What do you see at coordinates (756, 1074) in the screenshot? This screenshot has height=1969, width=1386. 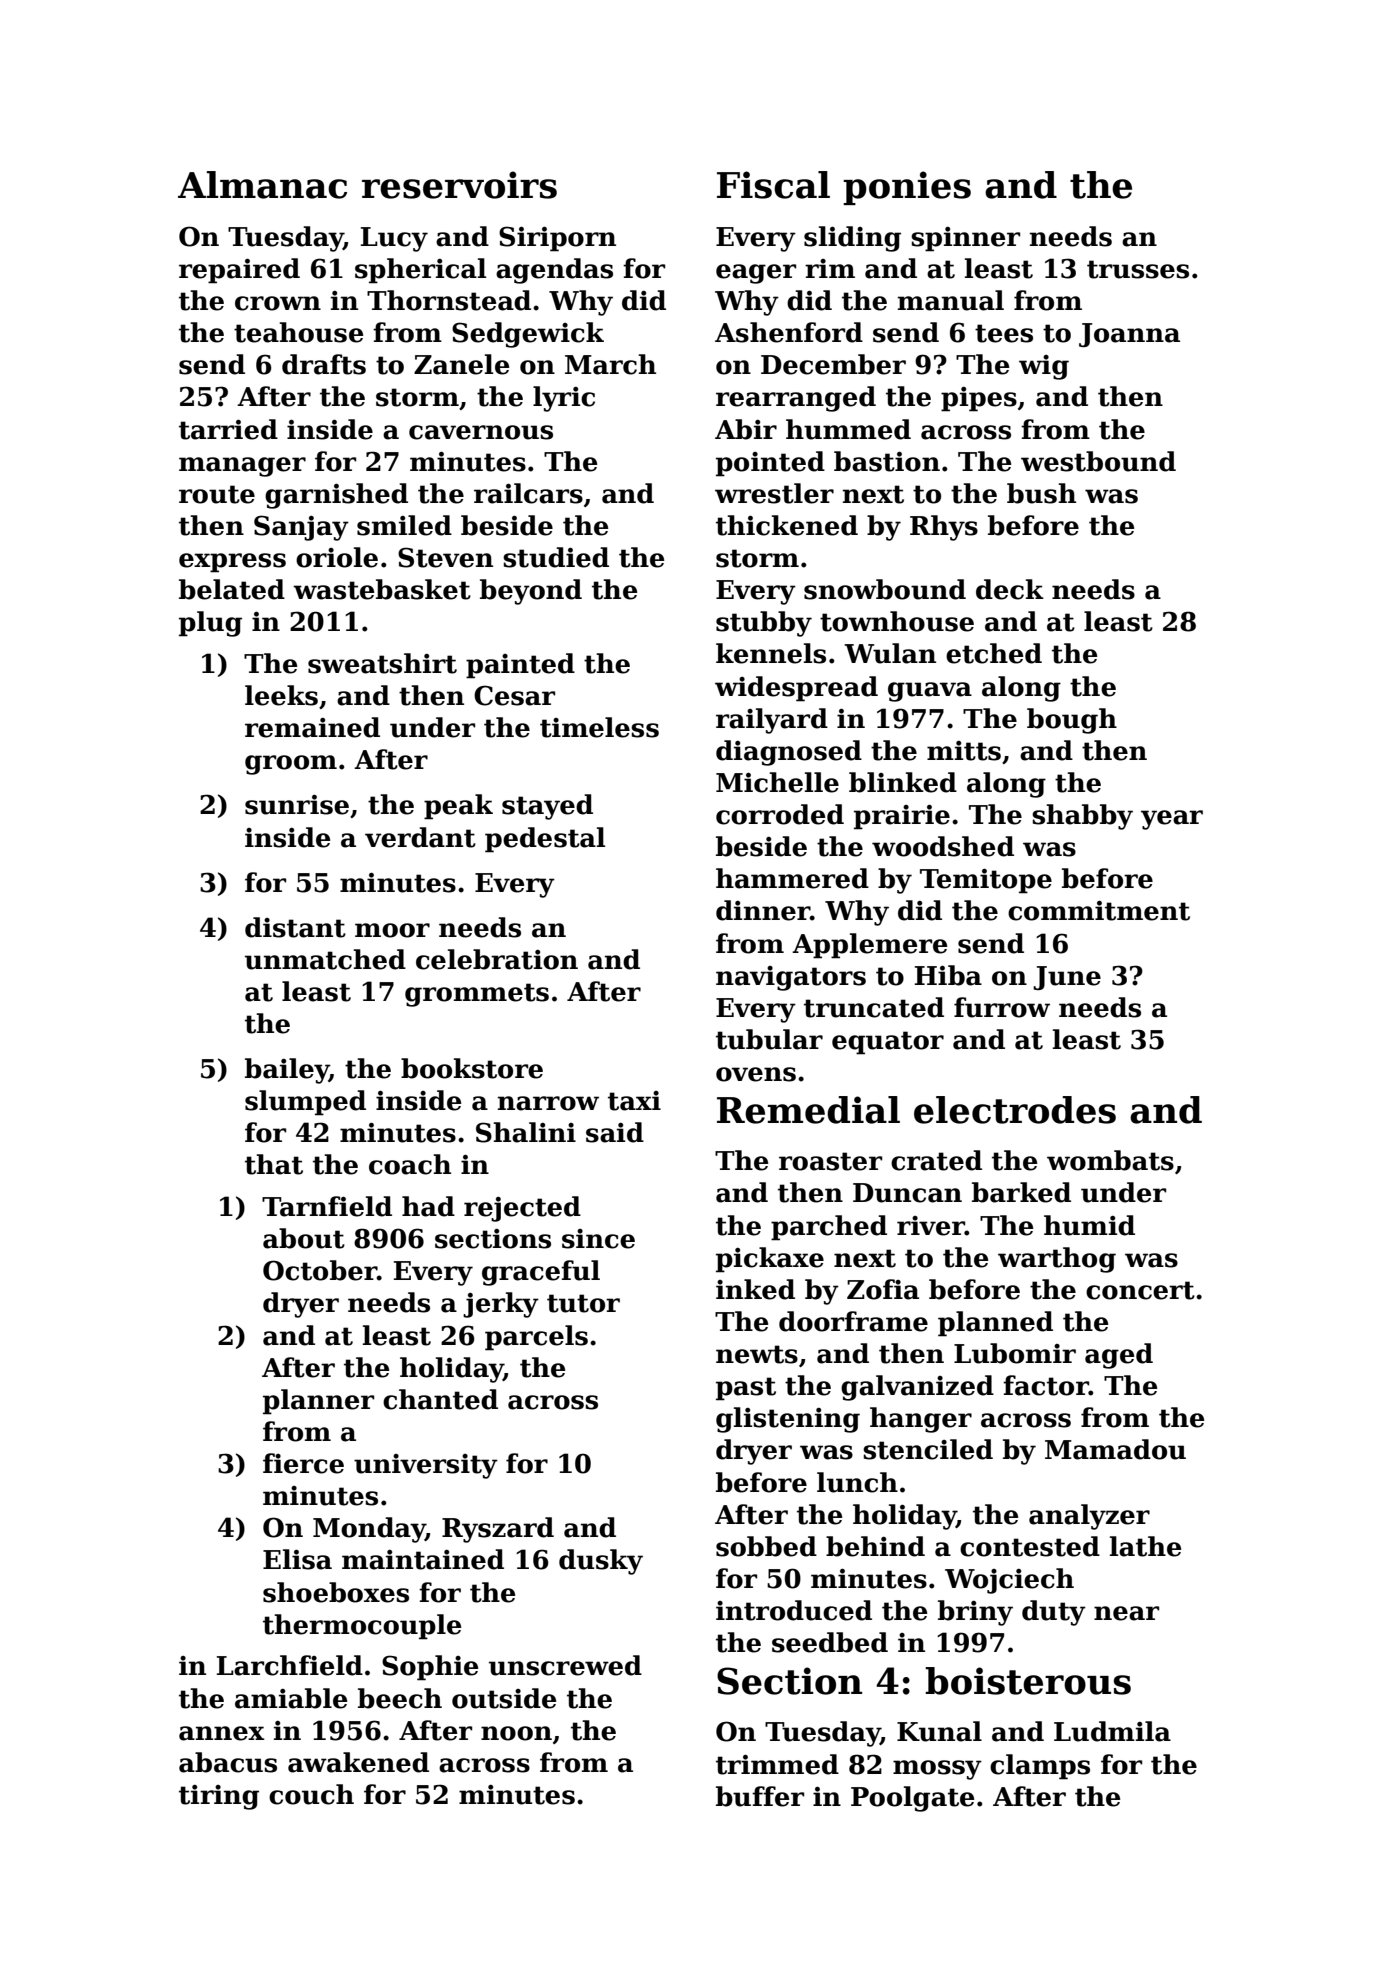 I see `ovens` at bounding box center [756, 1074].
